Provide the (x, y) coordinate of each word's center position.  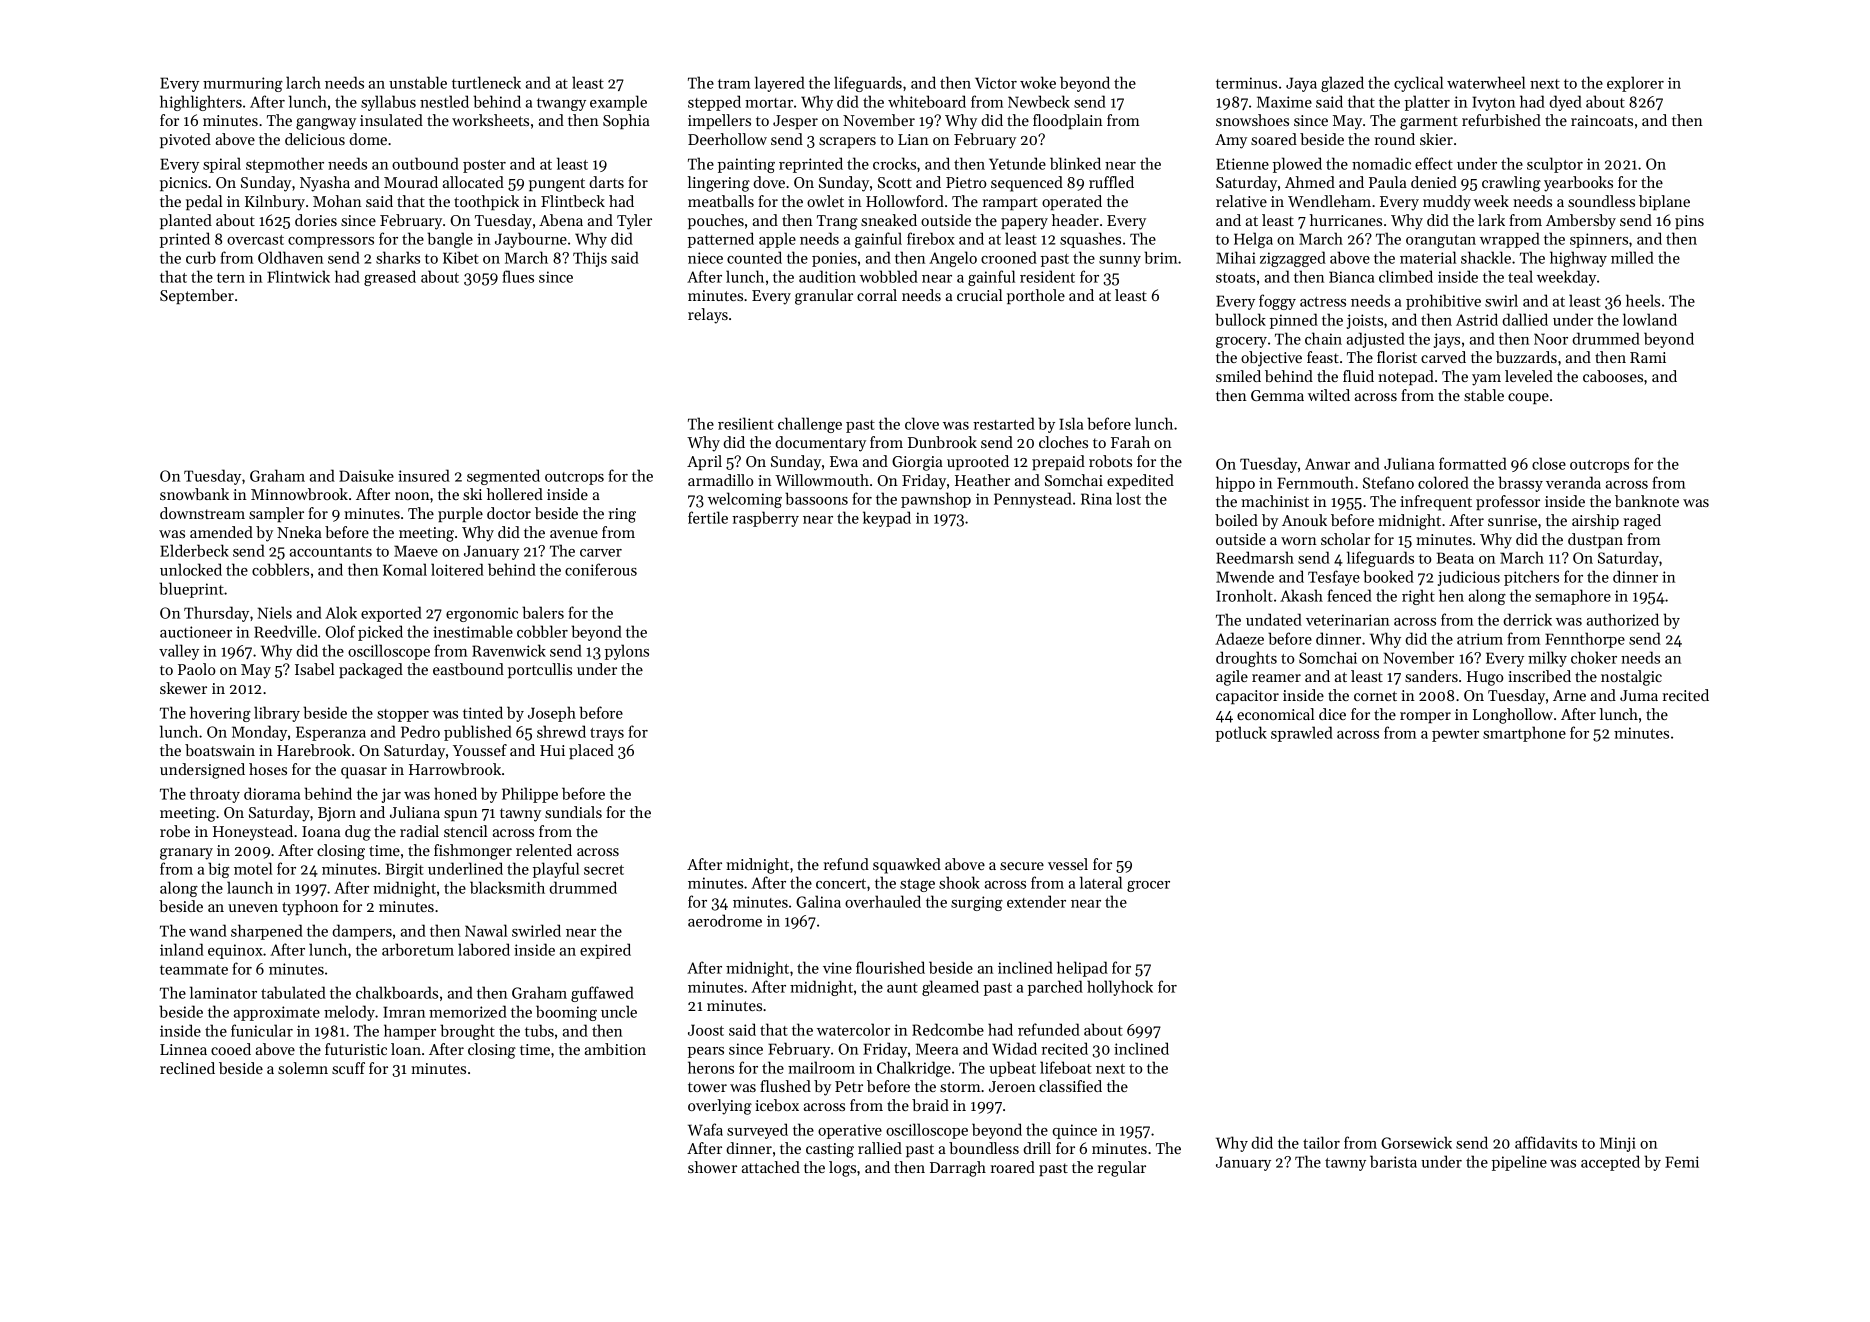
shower (712, 1167)
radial (419, 831)
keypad (887, 519)
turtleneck (486, 82)
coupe (1528, 398)
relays (708, 316)
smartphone (1524, 734)
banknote (1647, 501)
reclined (187, 1068)
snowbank (194, 494)
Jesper (795, 122)
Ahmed (1310, 182)
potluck (1241, 734)
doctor (509, 513)
